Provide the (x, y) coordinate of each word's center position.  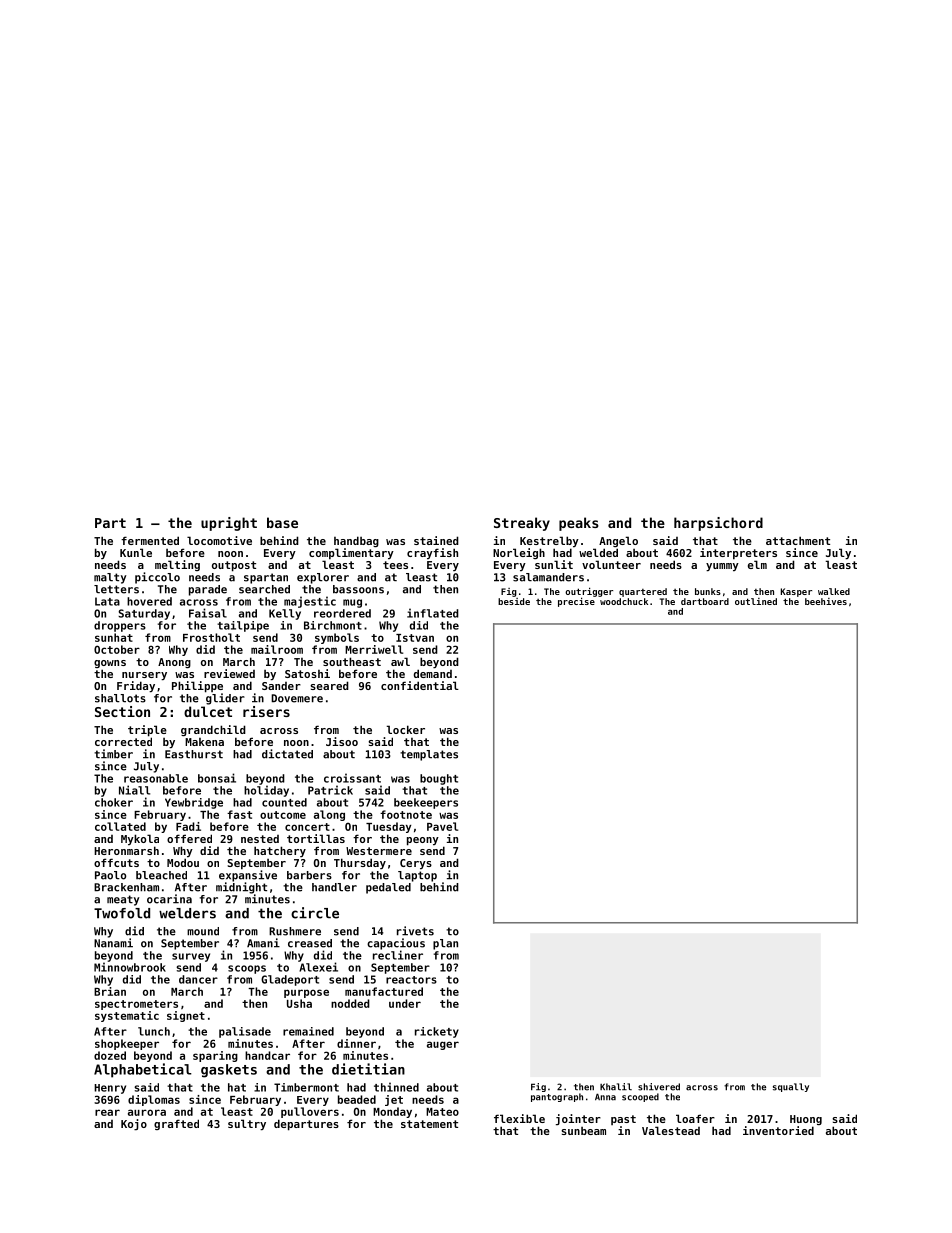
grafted (176, 1124)
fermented (150, 540)
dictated (287, 754)
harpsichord (718, 524)
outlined (756, 601)
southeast (352, 661)
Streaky (522, 524)
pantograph (557, 1097)
